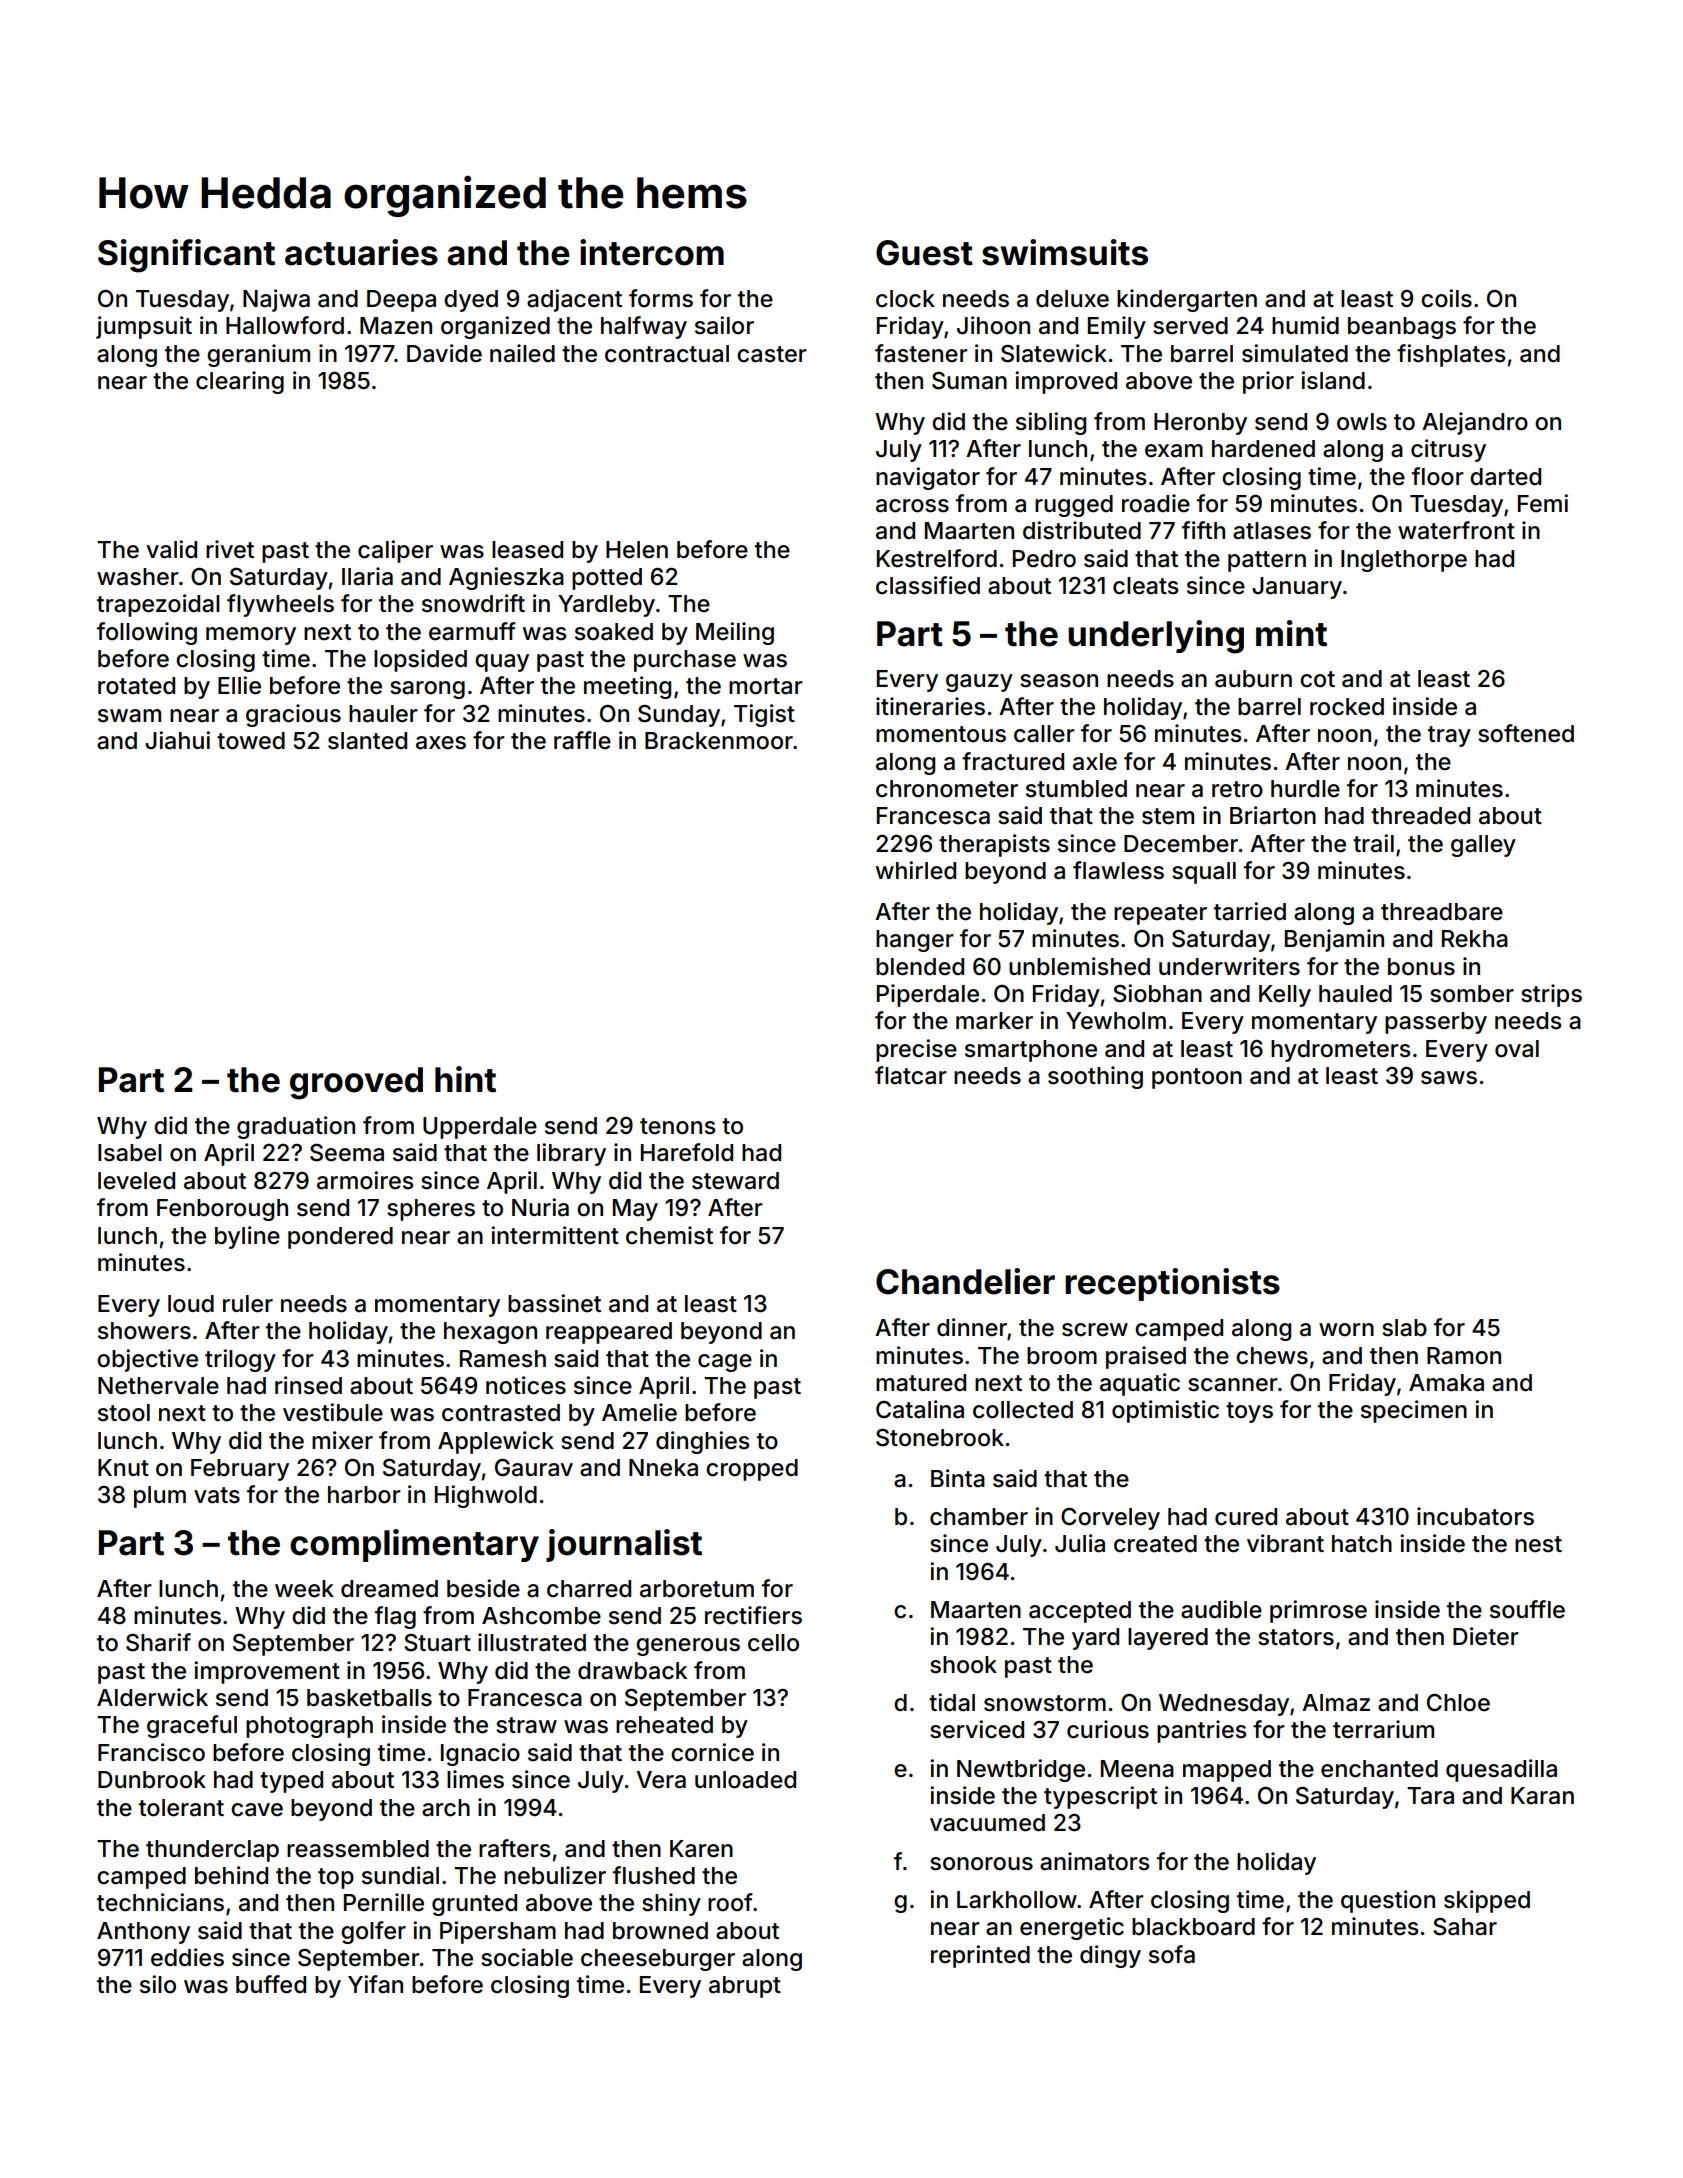  I want to click on mint, so click(1291, 633).
